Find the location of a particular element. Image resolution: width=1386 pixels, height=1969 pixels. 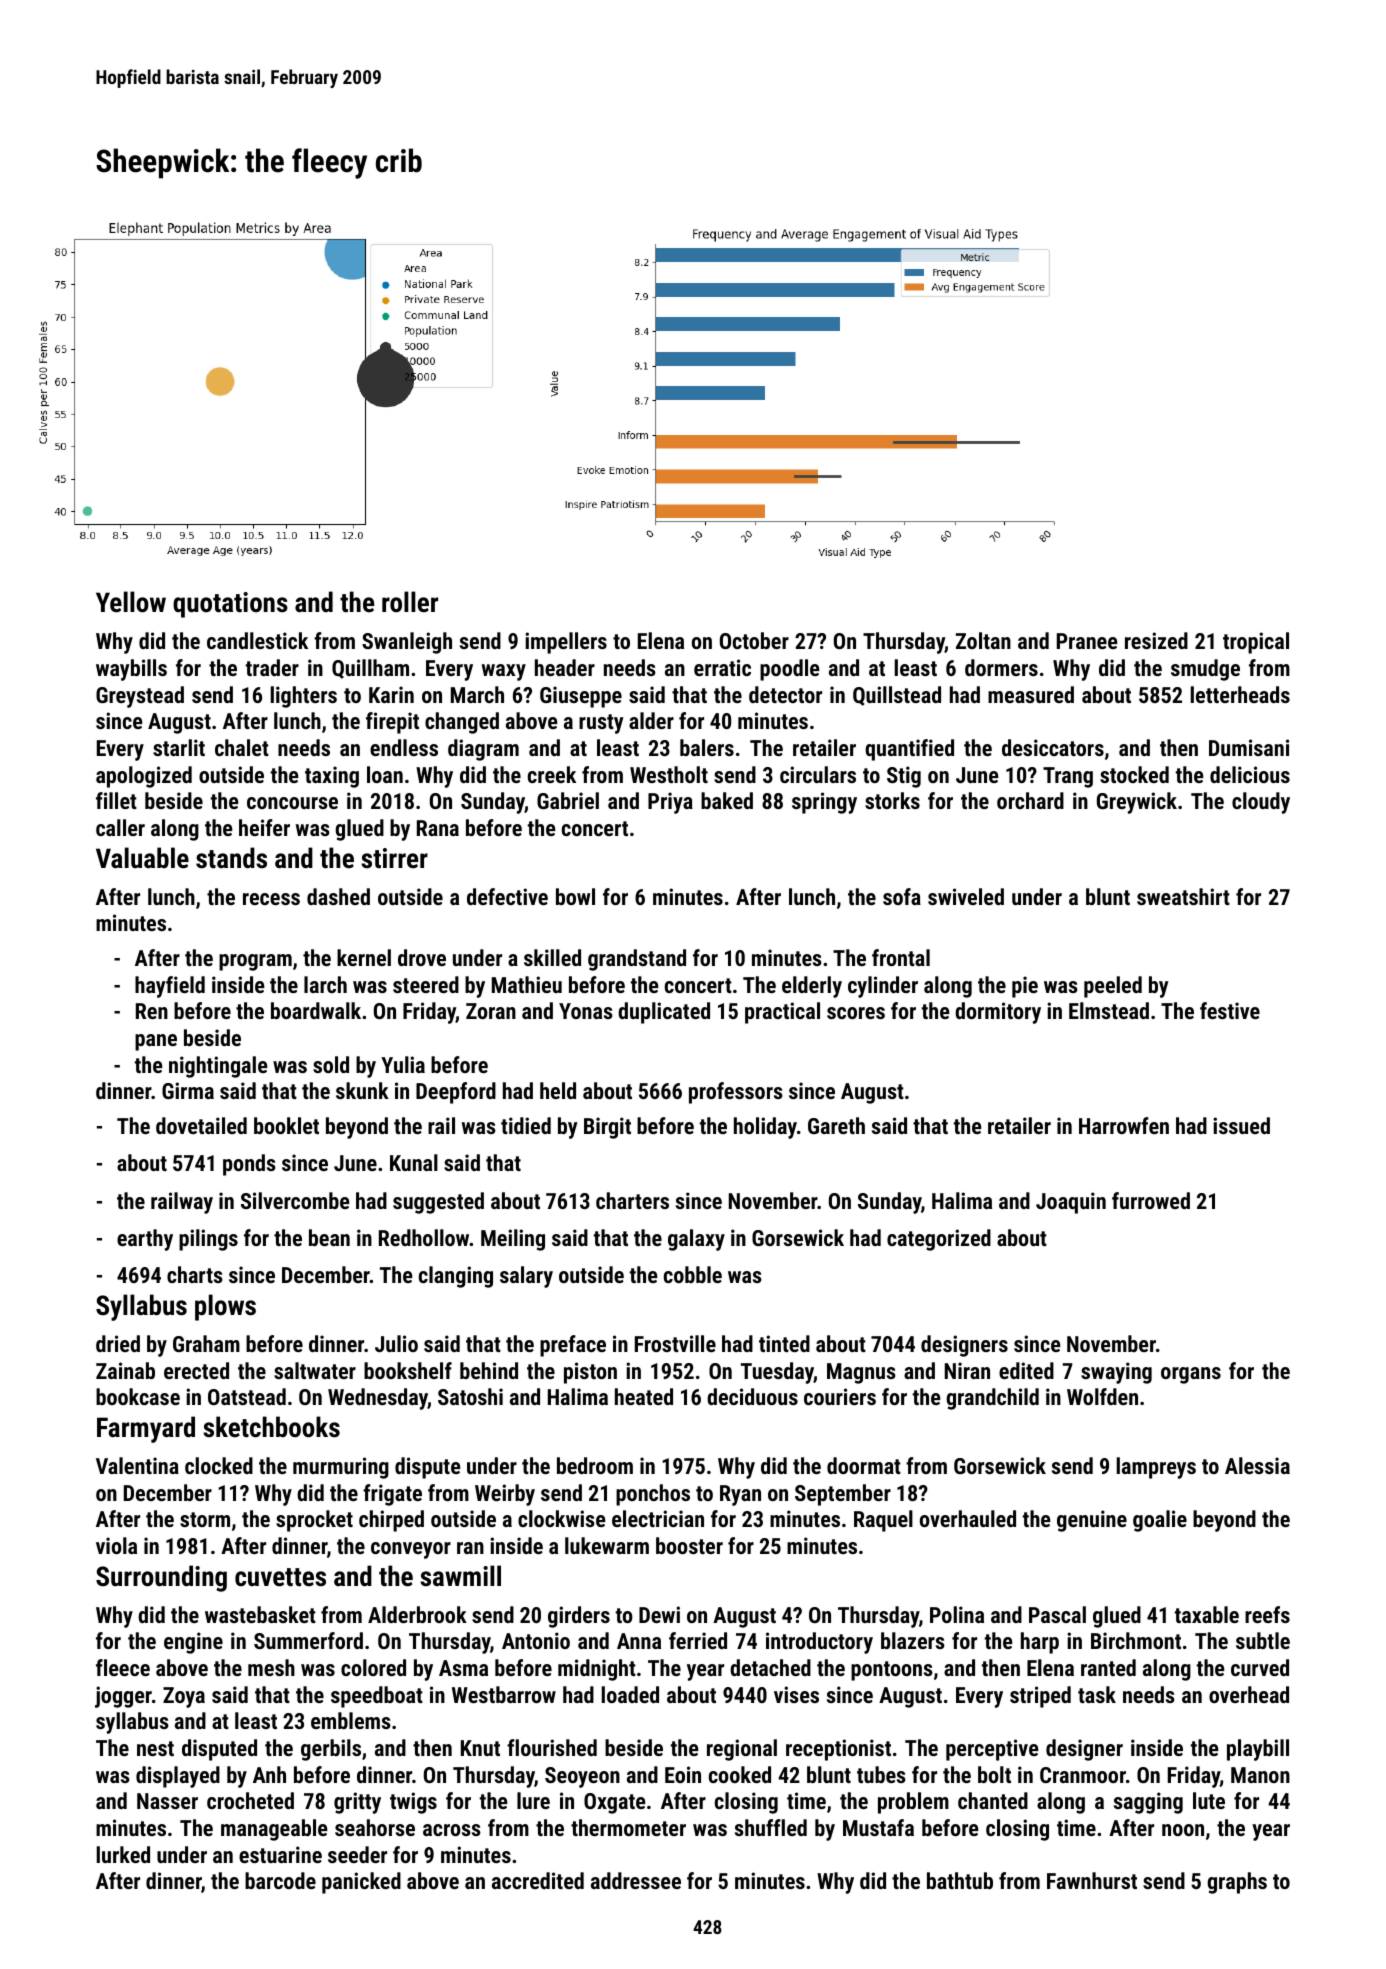

organs is located at coordinates (1191, 1375).
